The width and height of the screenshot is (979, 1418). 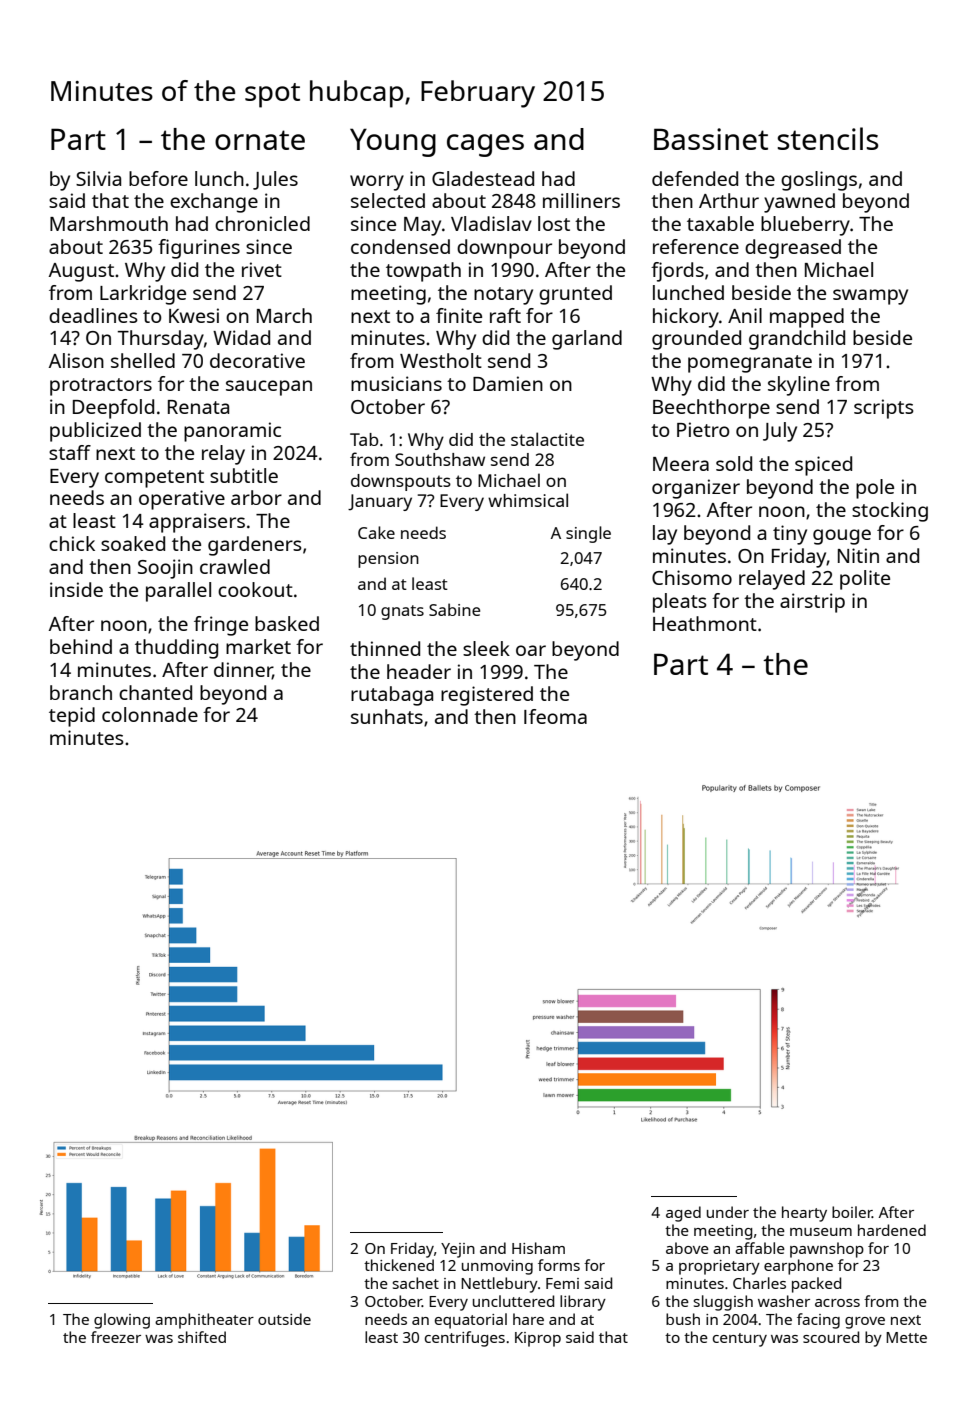 I want to click on colonnade, so click(x=150, y=714).
